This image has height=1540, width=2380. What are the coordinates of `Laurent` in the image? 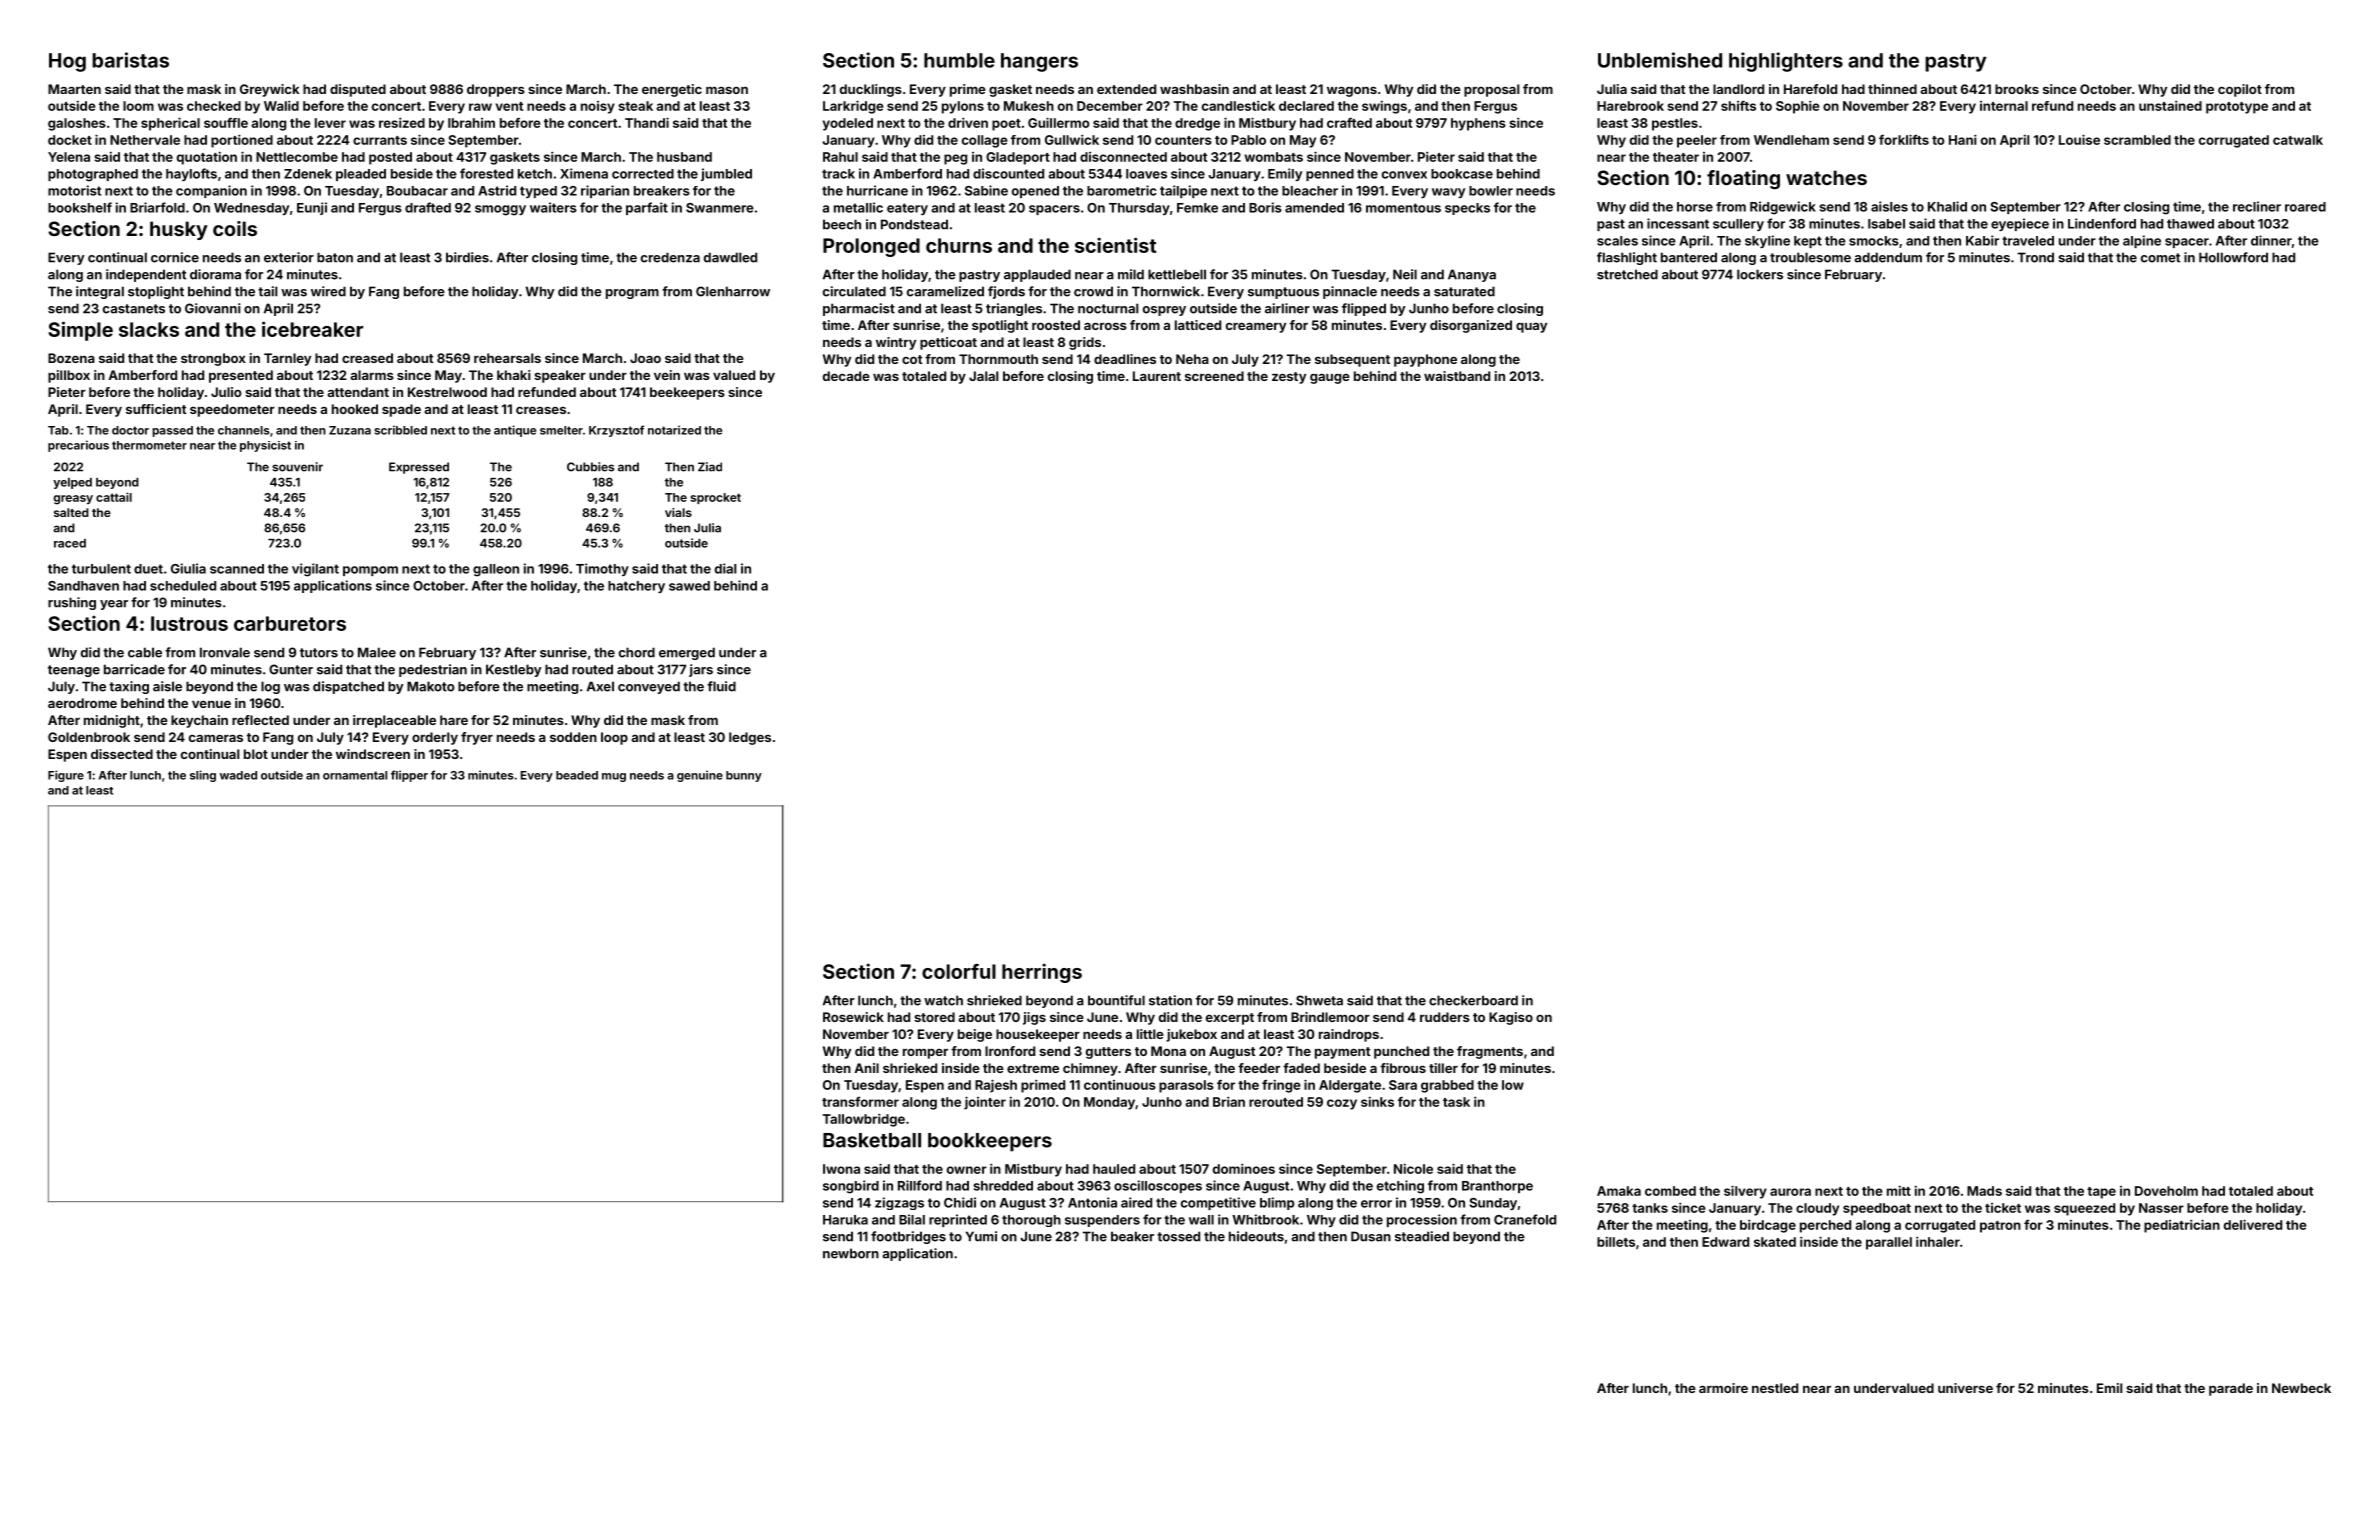 It's located at (1157, 376).
